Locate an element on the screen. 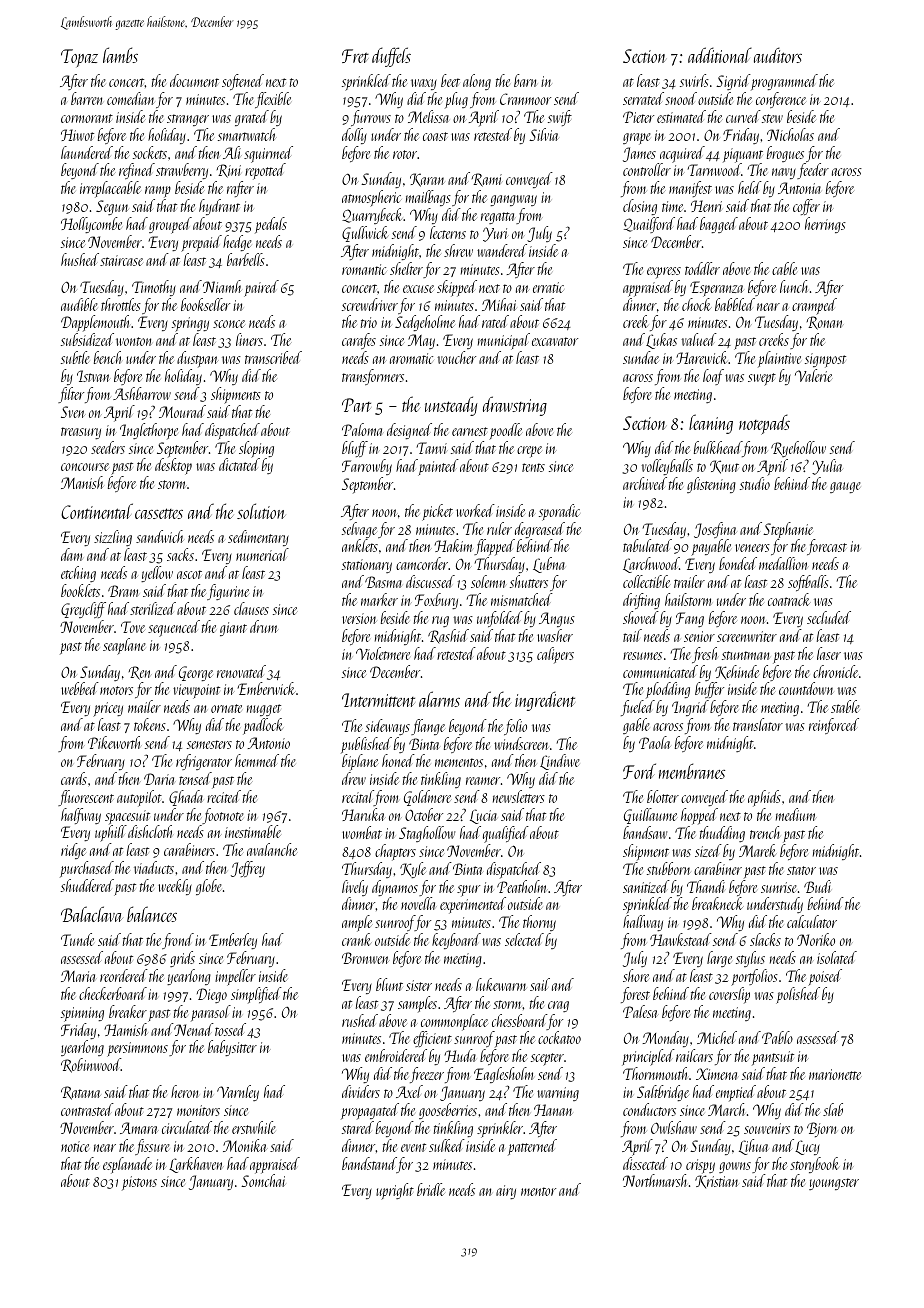 This screenshot has width=924, height=1308. Kristian is located at coordinates (717, 1182).
